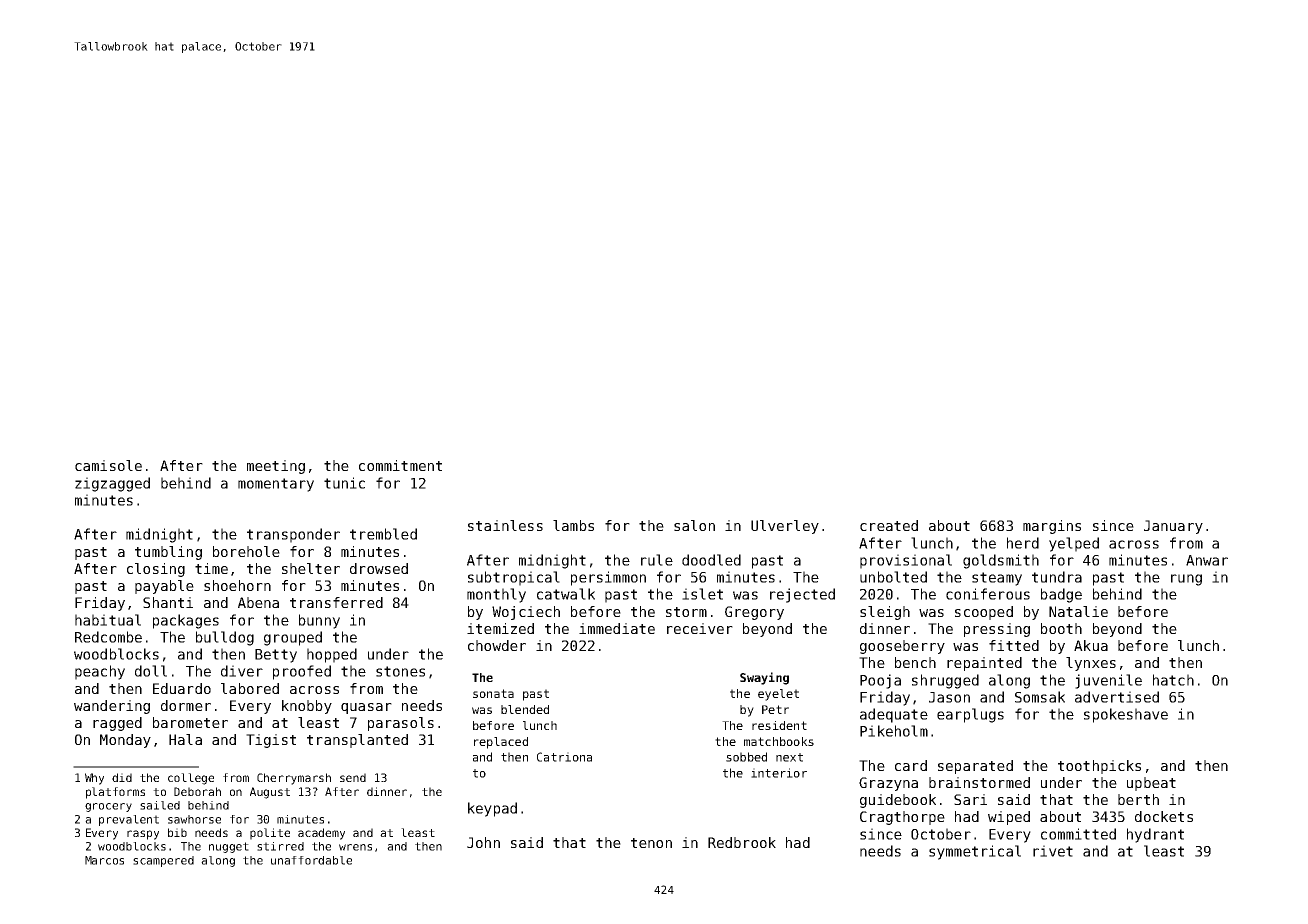 The image size is (1308, 924). Describe the element at coordinates (1207, 560) in the screenshot. I see `Anwar` at that location.
